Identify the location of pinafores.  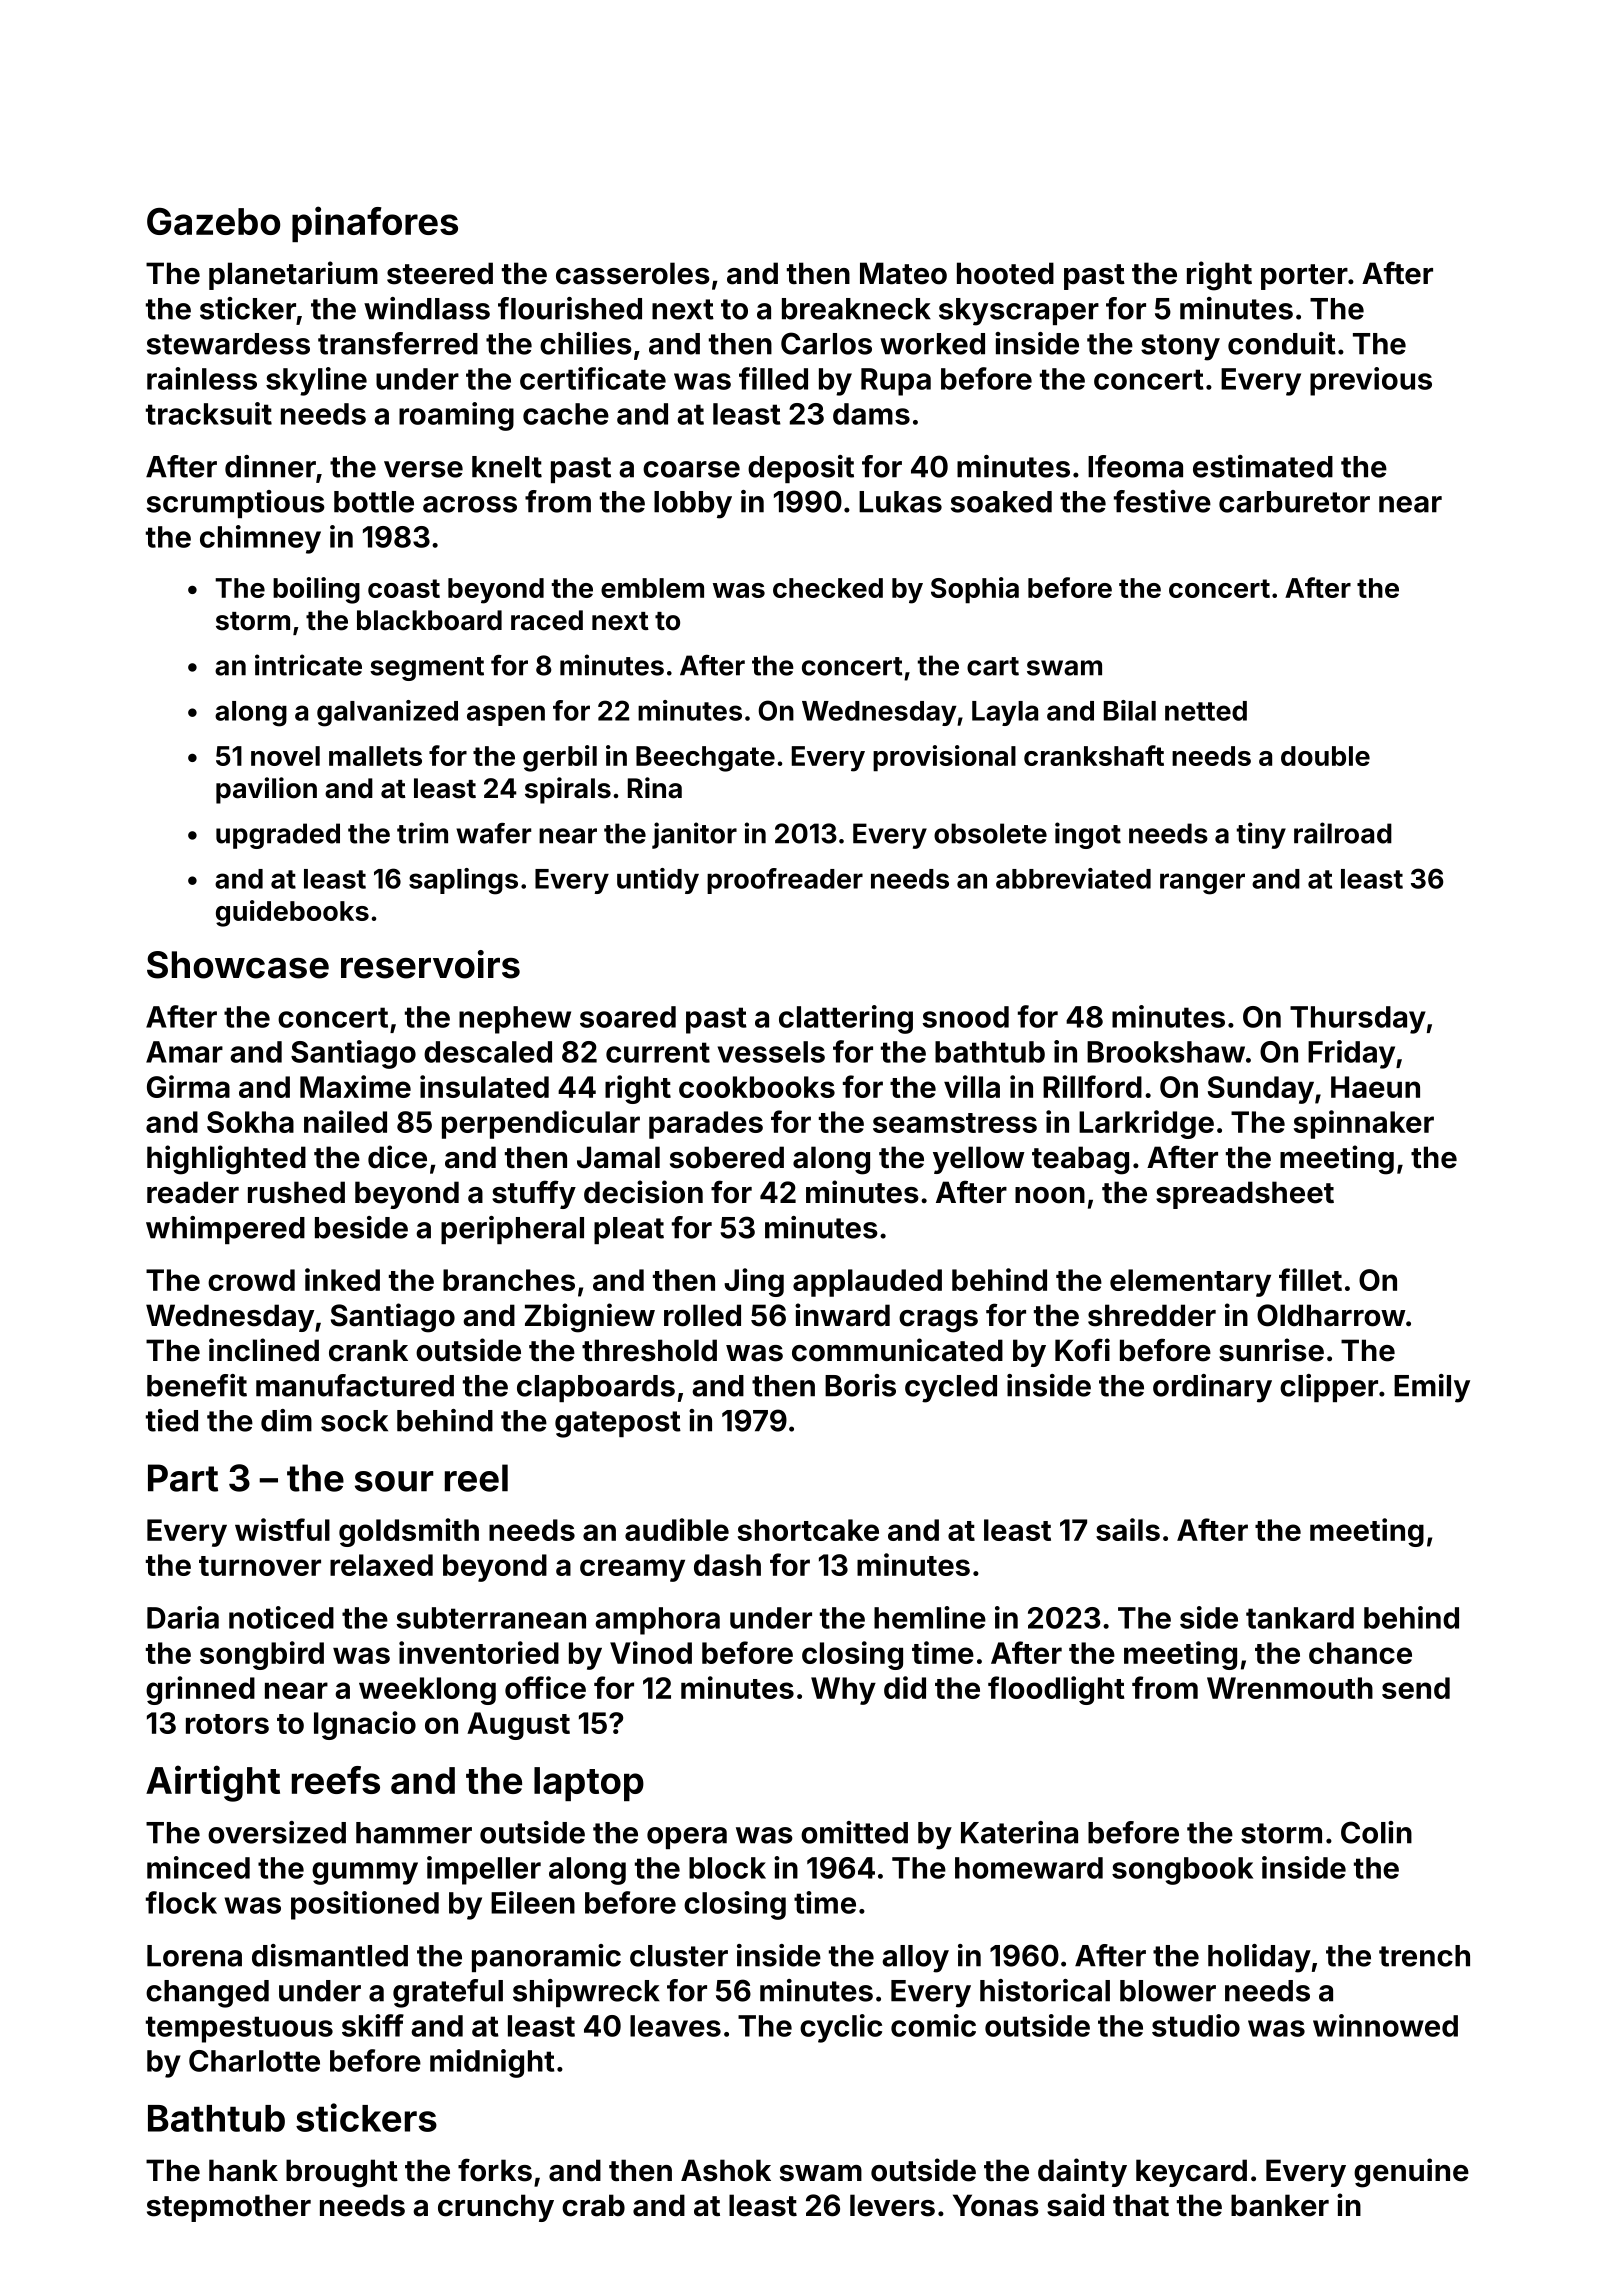
(375, 224).
